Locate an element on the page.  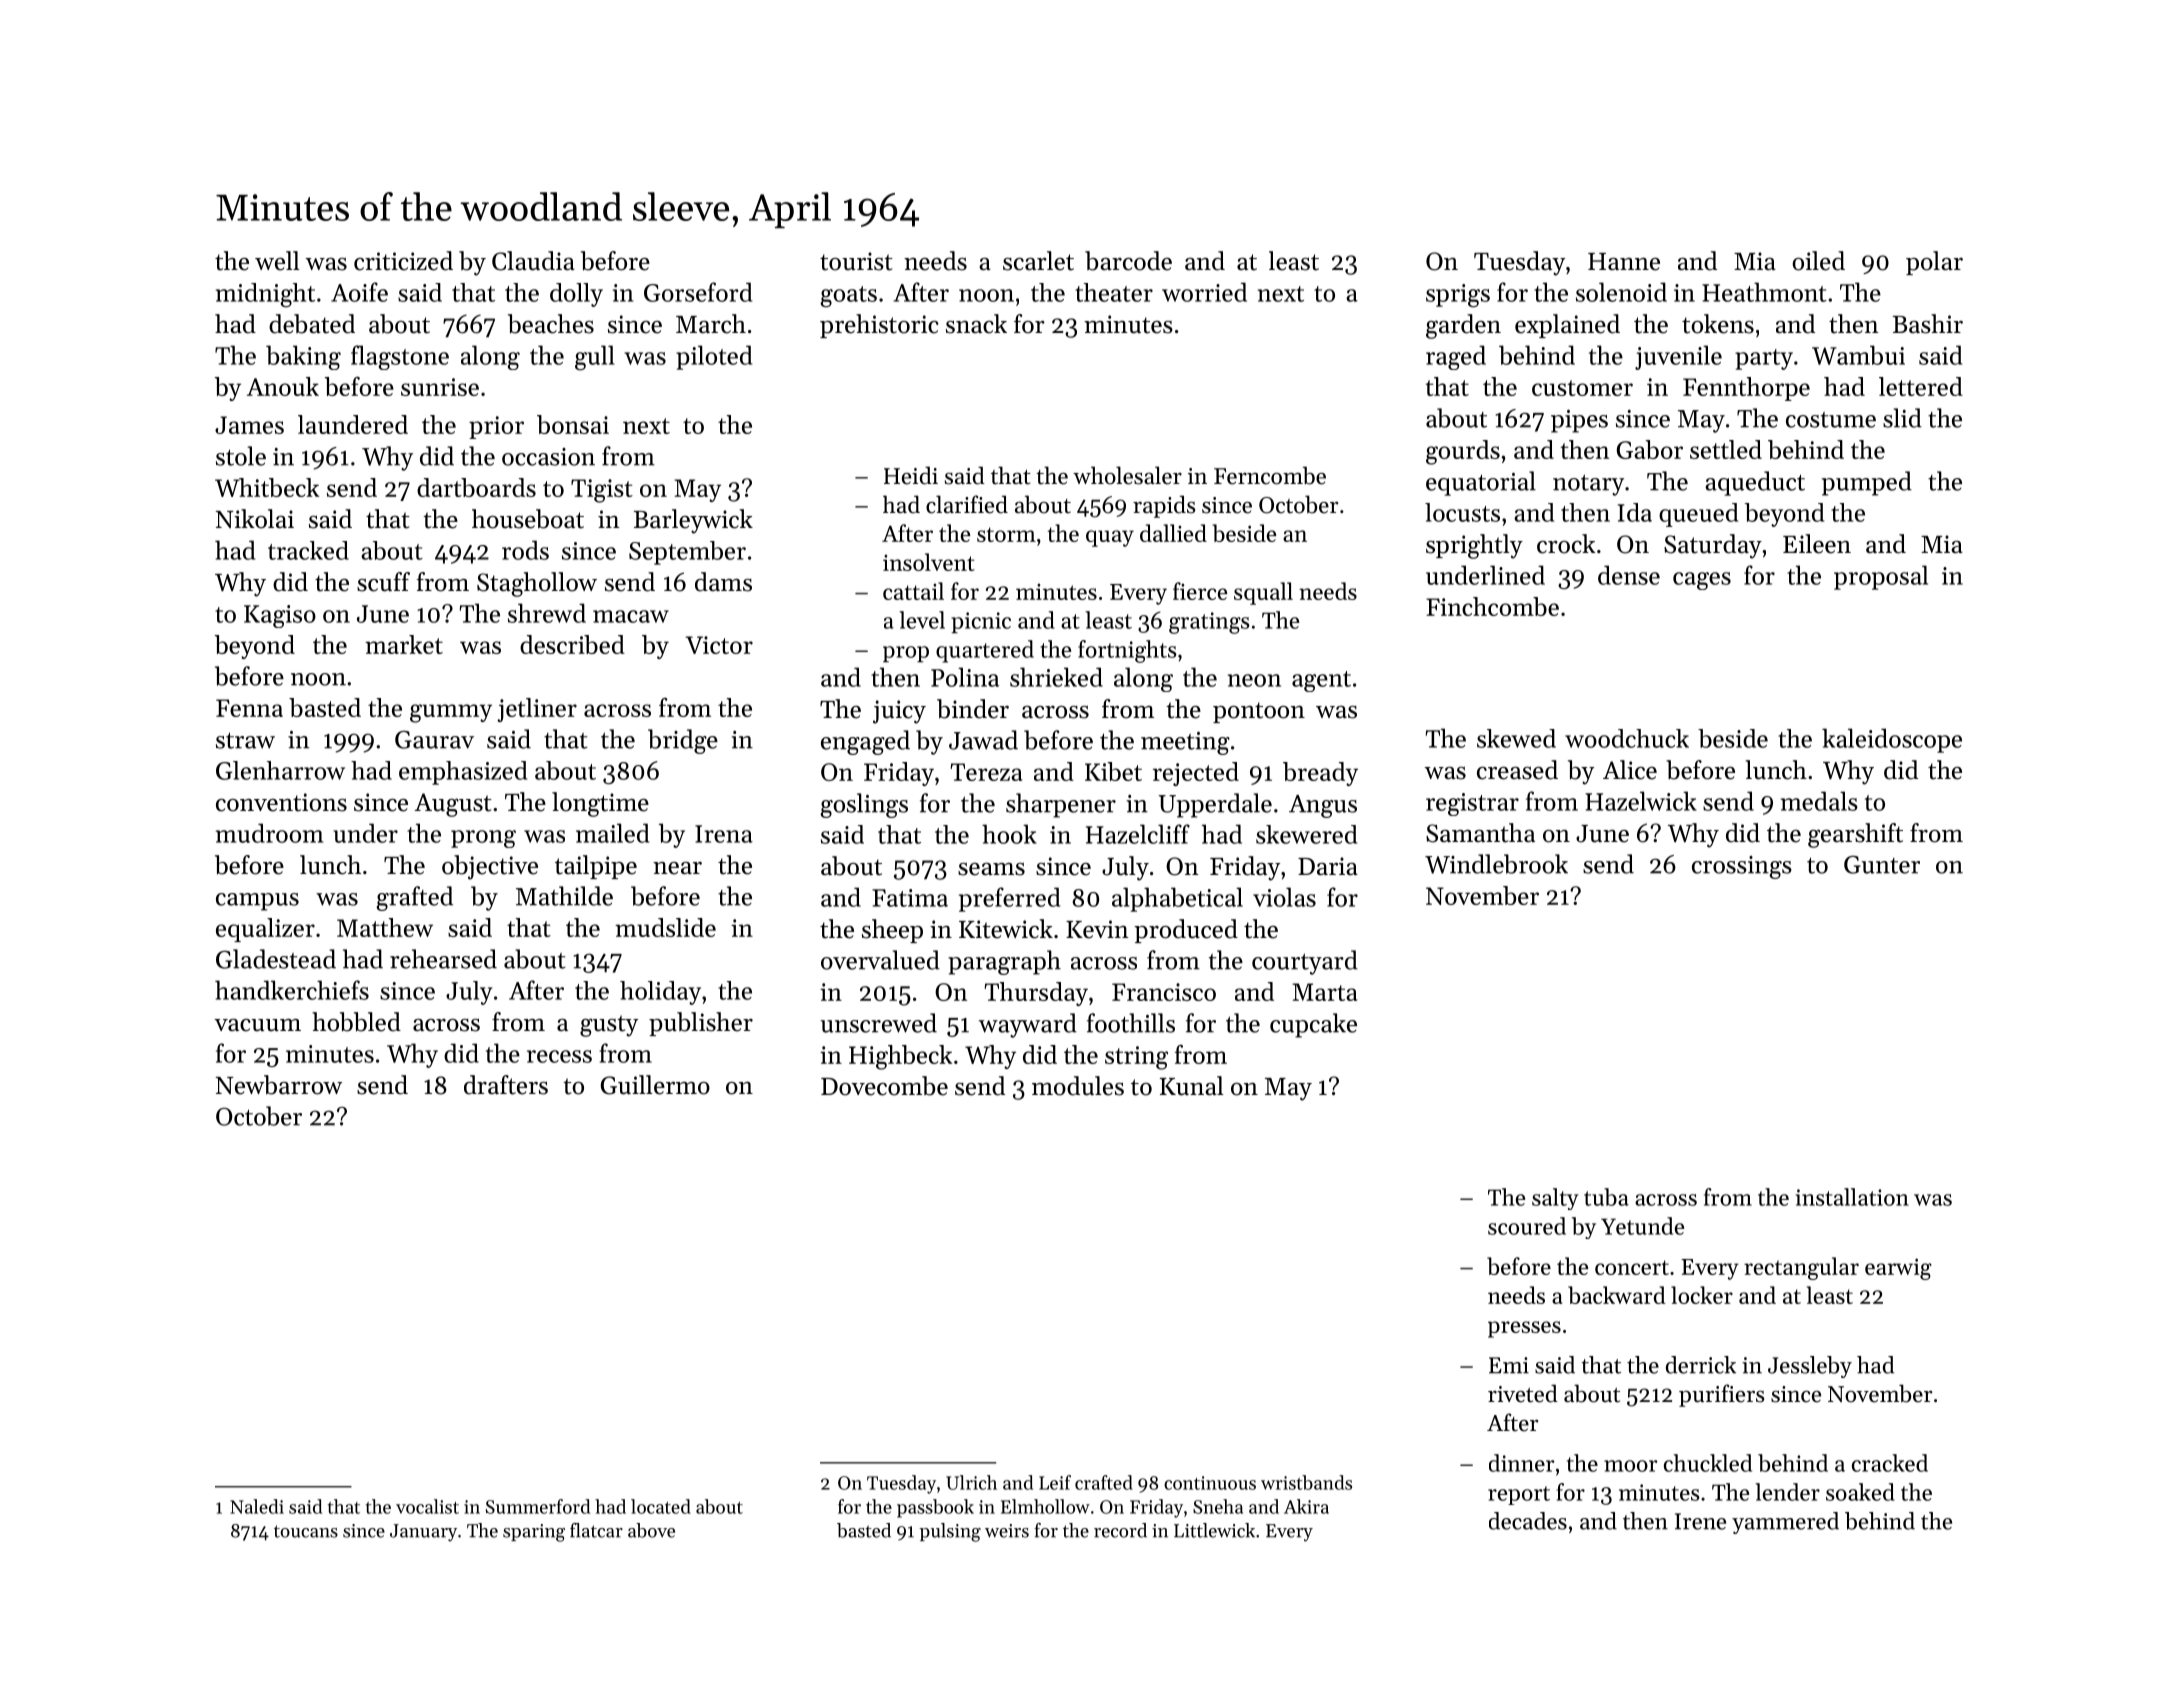
Hanne is located at coordinates (1624, 262).
